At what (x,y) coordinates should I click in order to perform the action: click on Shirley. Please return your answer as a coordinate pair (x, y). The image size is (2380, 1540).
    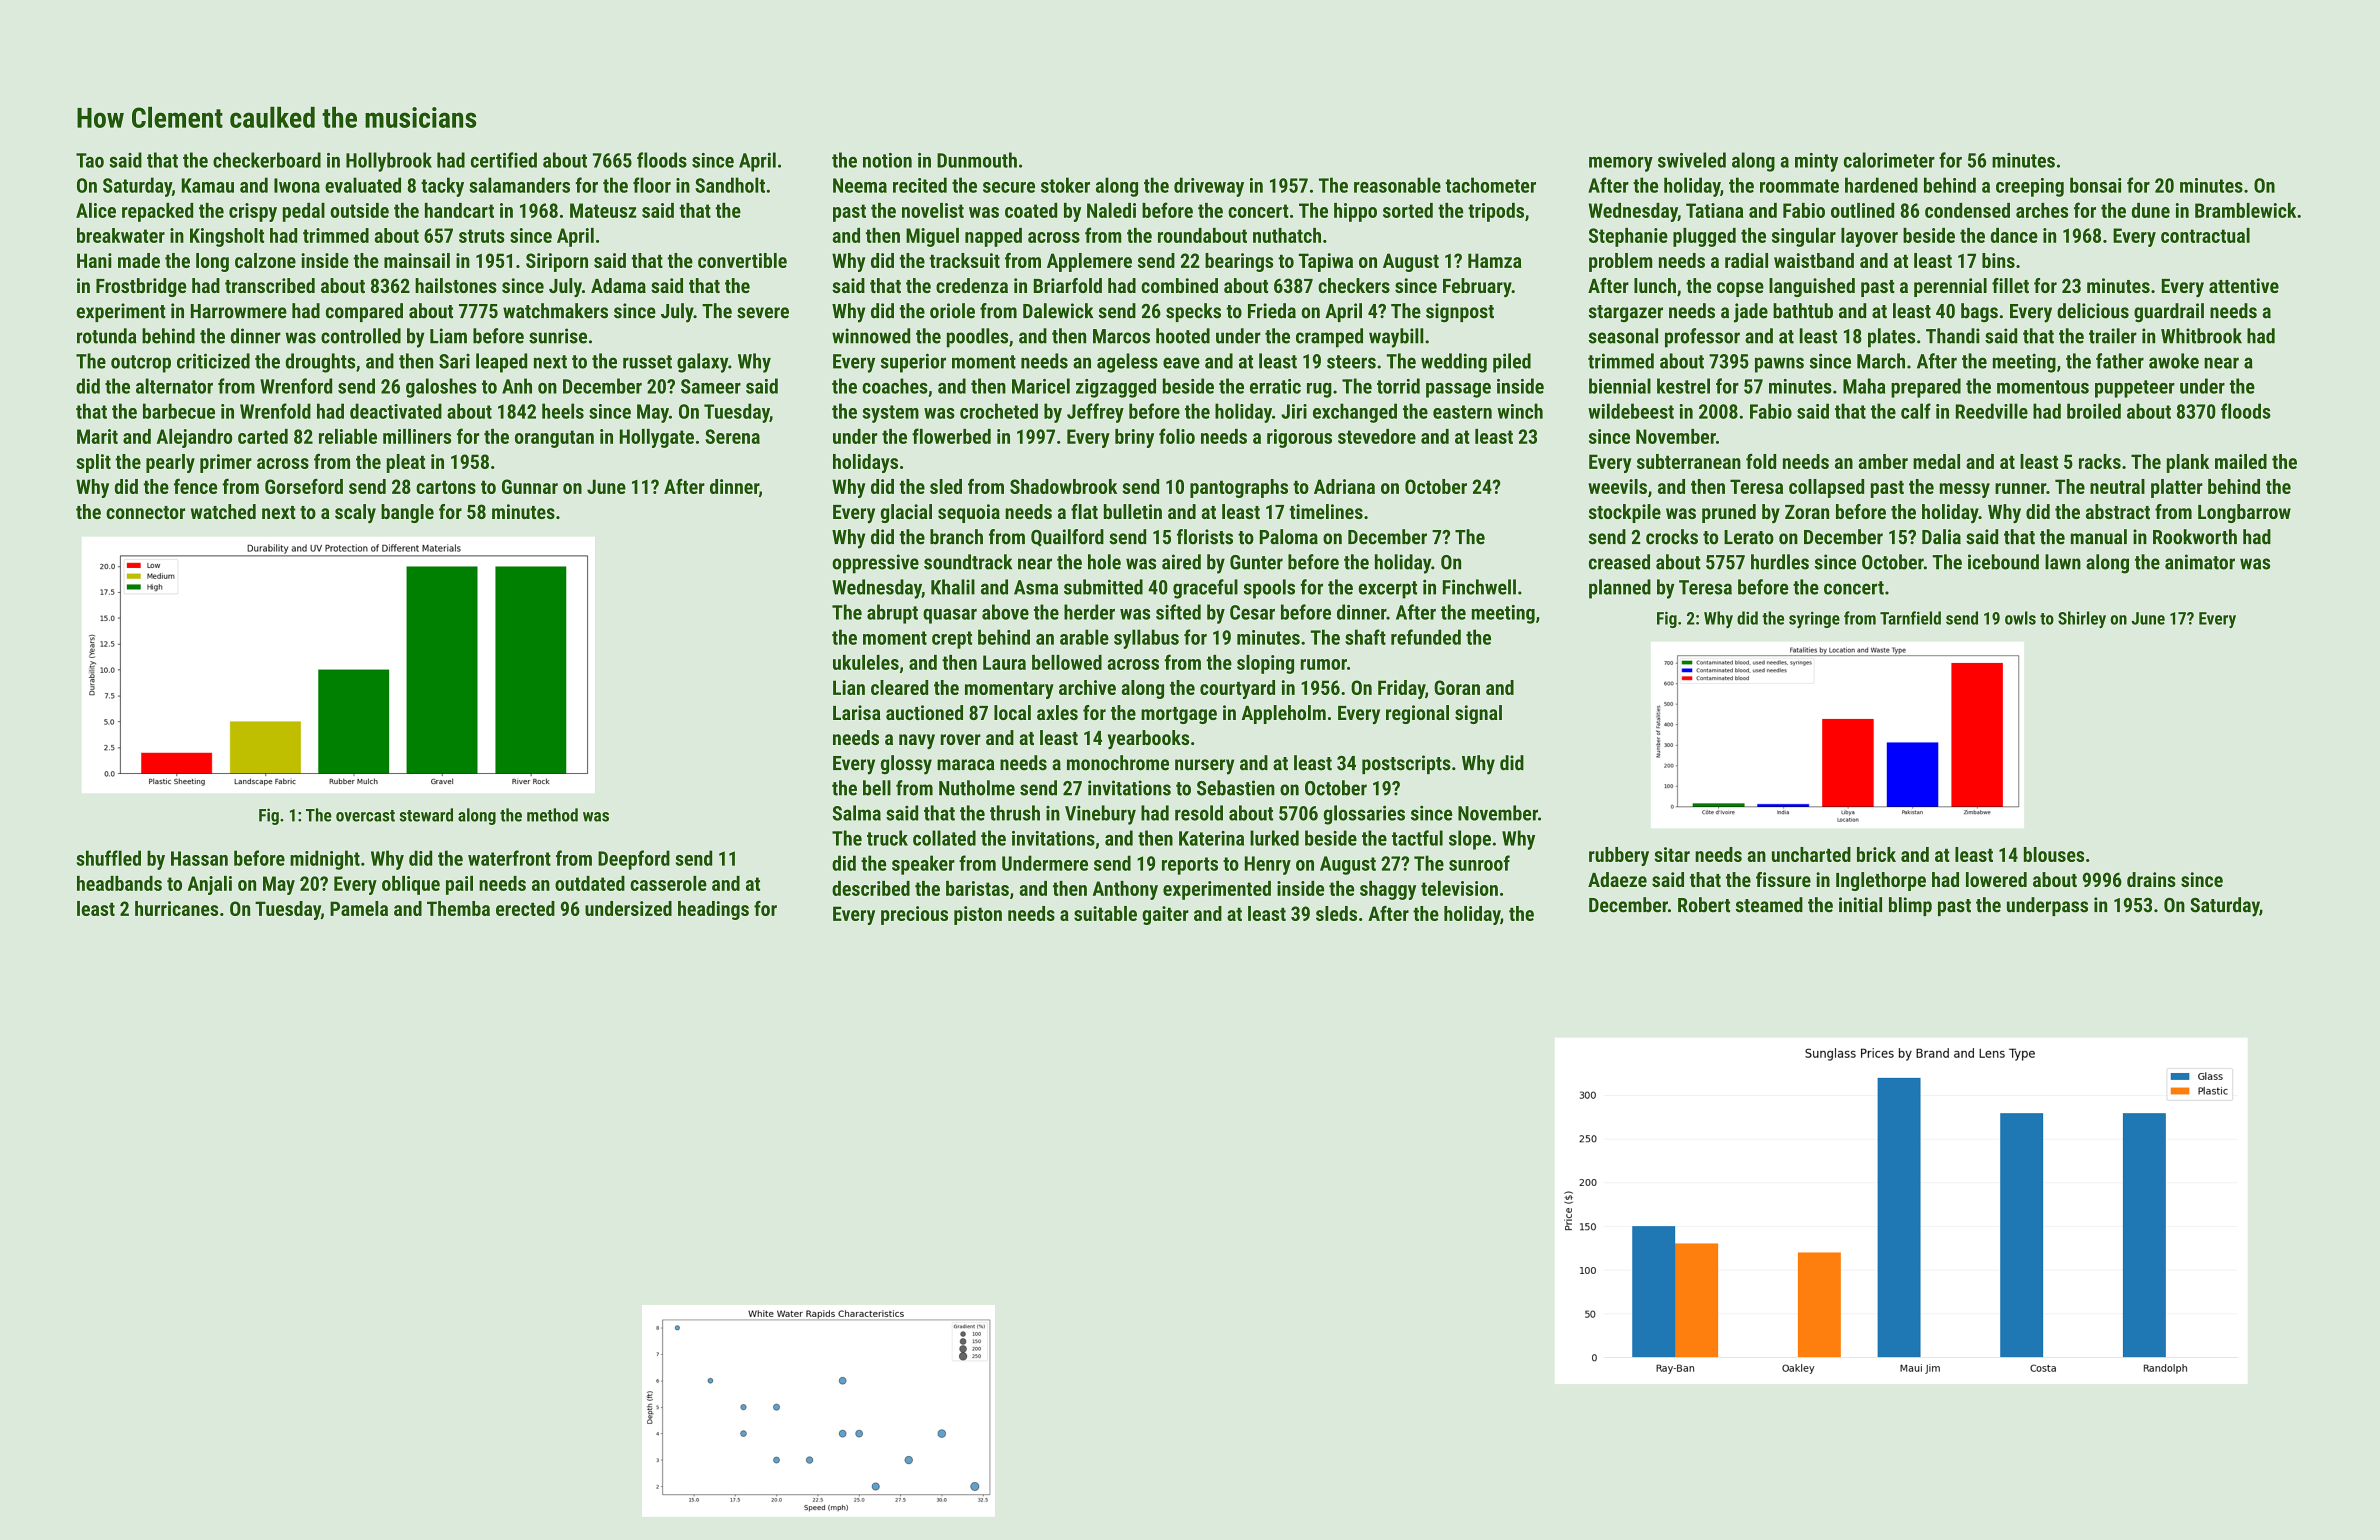
    Looking at the image, I should click on (2082, 619).
